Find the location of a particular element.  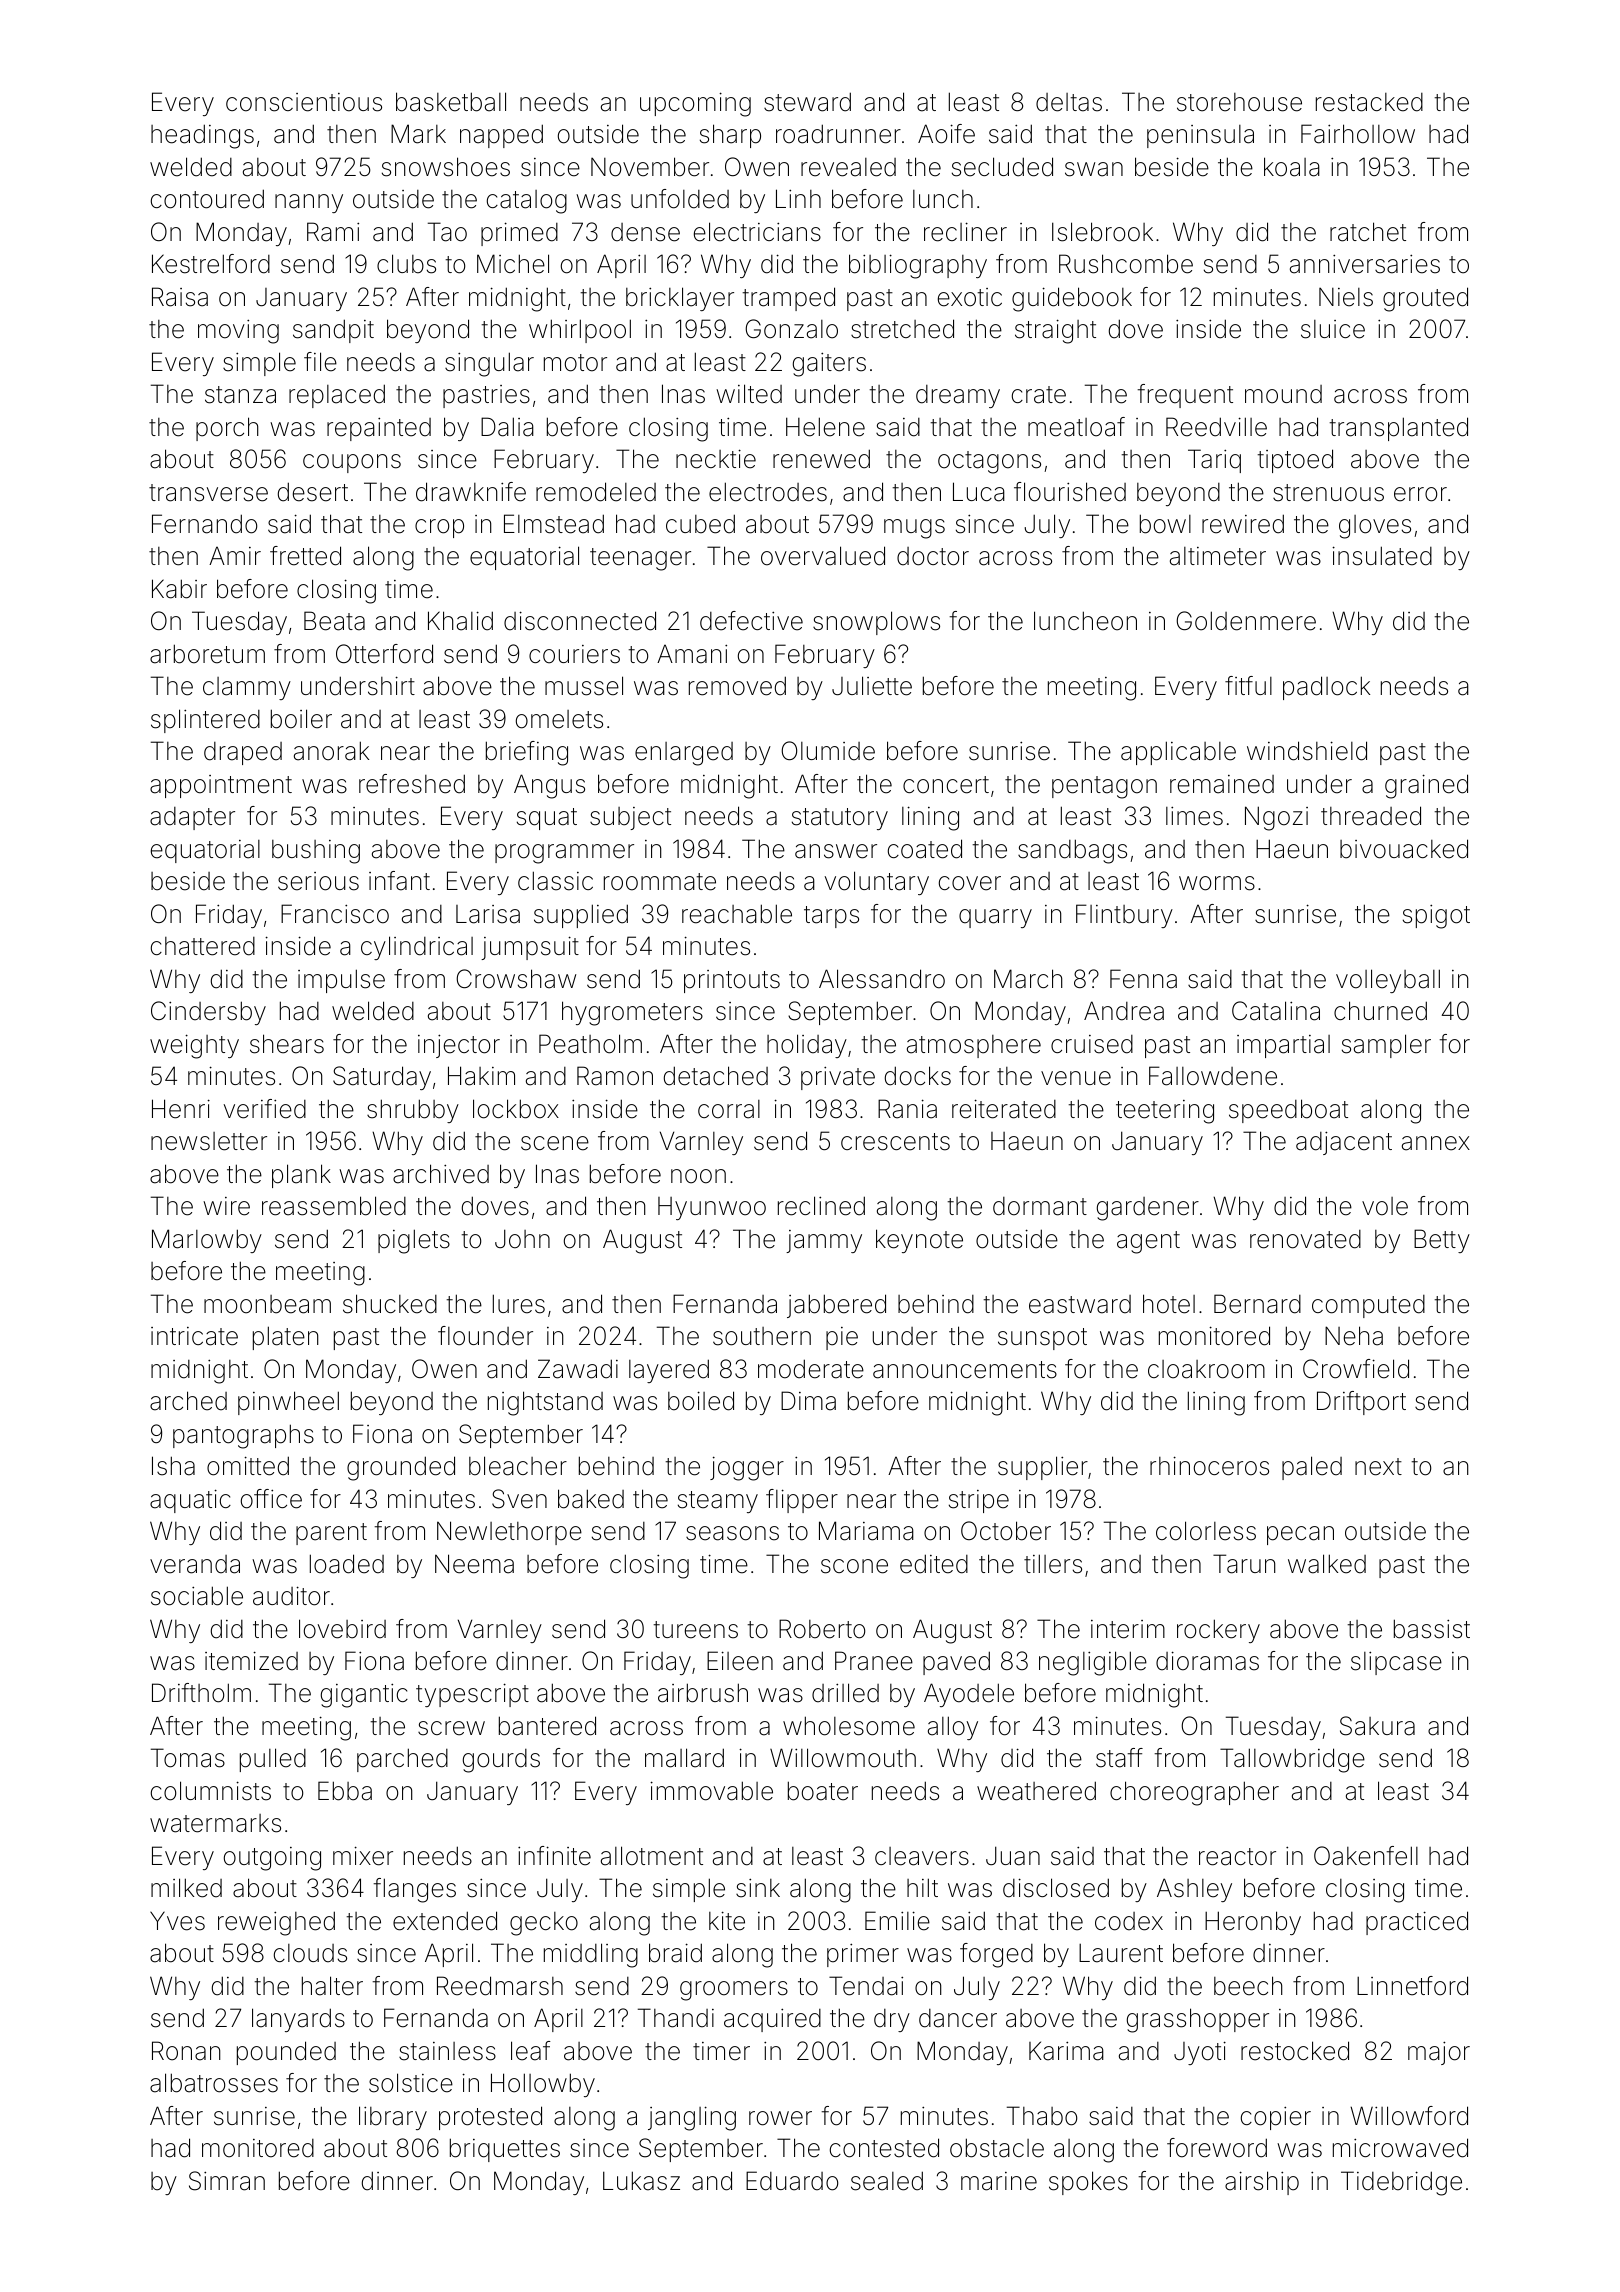

fitful is located at coordinates (1248, 685).
